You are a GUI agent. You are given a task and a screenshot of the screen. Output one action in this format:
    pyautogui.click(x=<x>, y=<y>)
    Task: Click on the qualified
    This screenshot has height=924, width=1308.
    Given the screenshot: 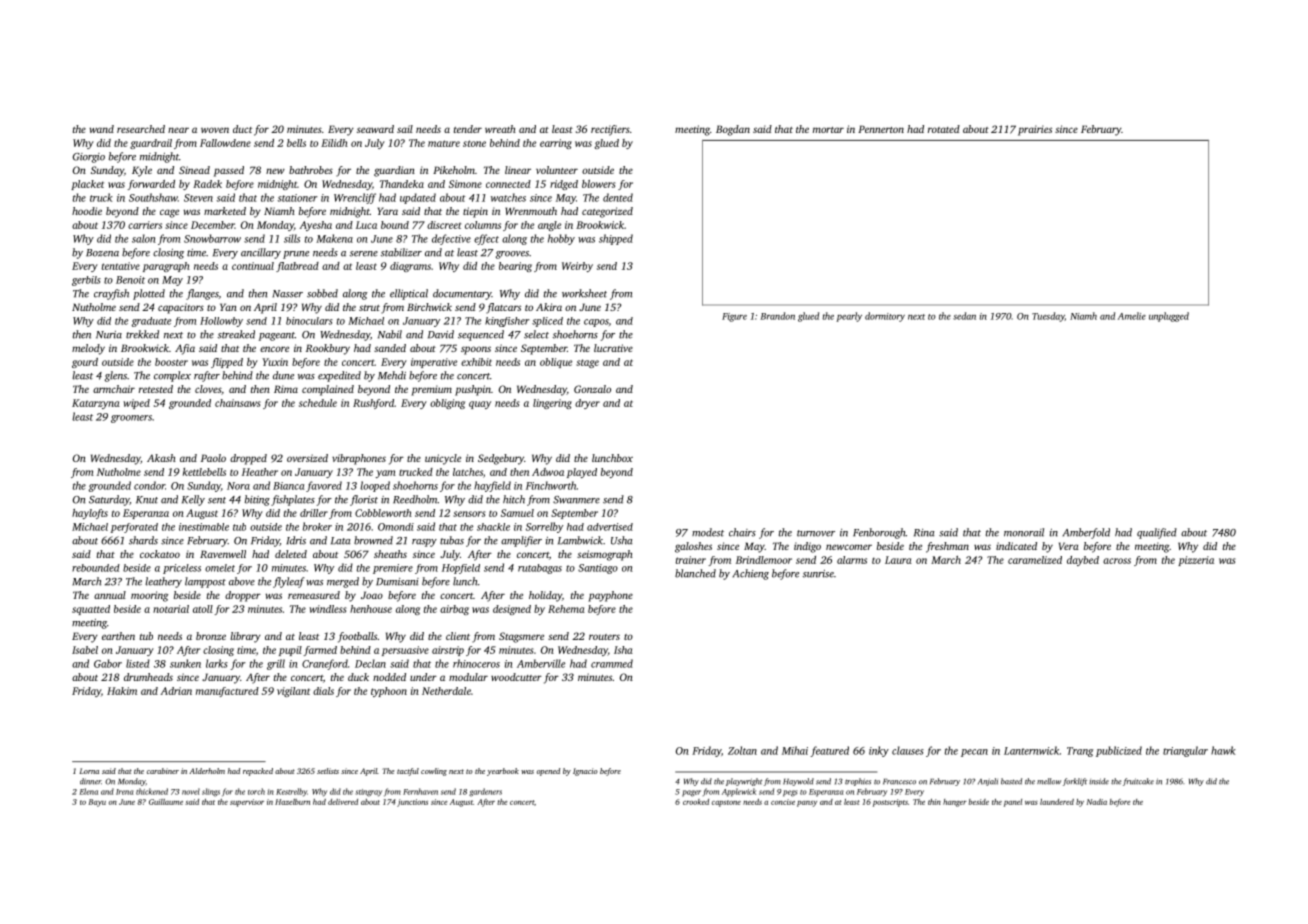 What is the action you would take?
    pyautogui.click(x=1157, y=533)
